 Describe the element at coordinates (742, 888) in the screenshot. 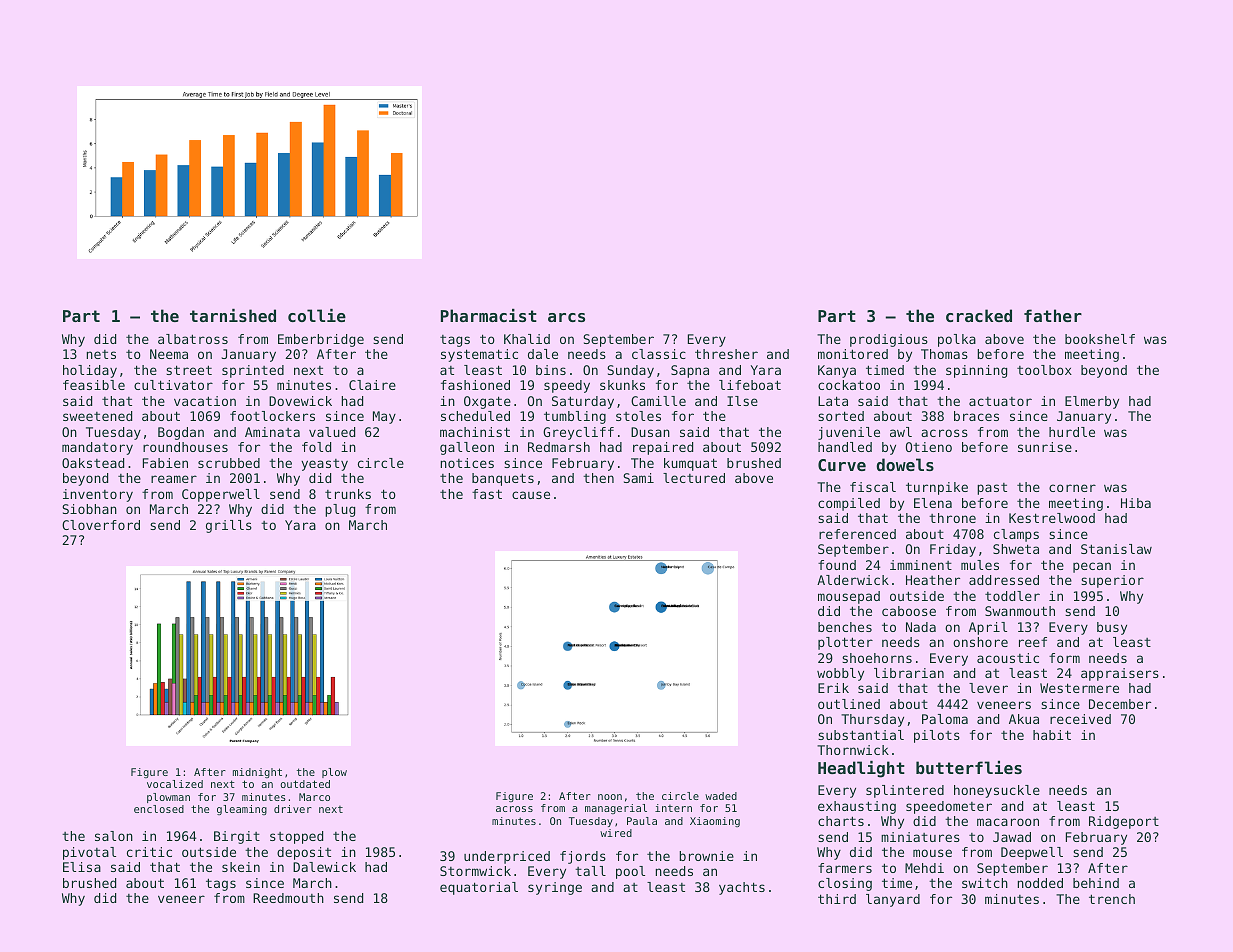

I see `yachts` at that location.
